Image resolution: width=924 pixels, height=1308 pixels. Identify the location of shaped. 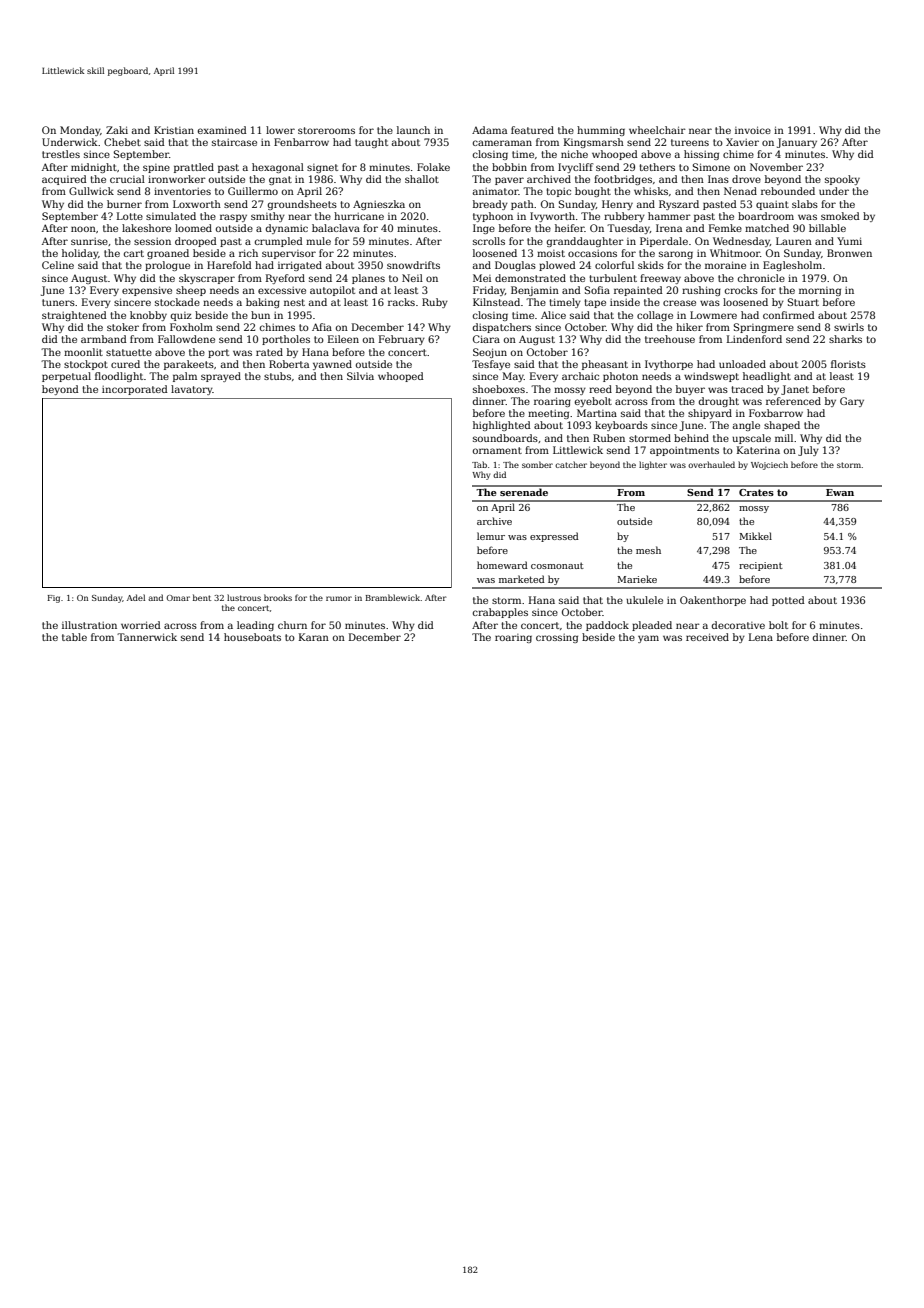
(782, 426).
